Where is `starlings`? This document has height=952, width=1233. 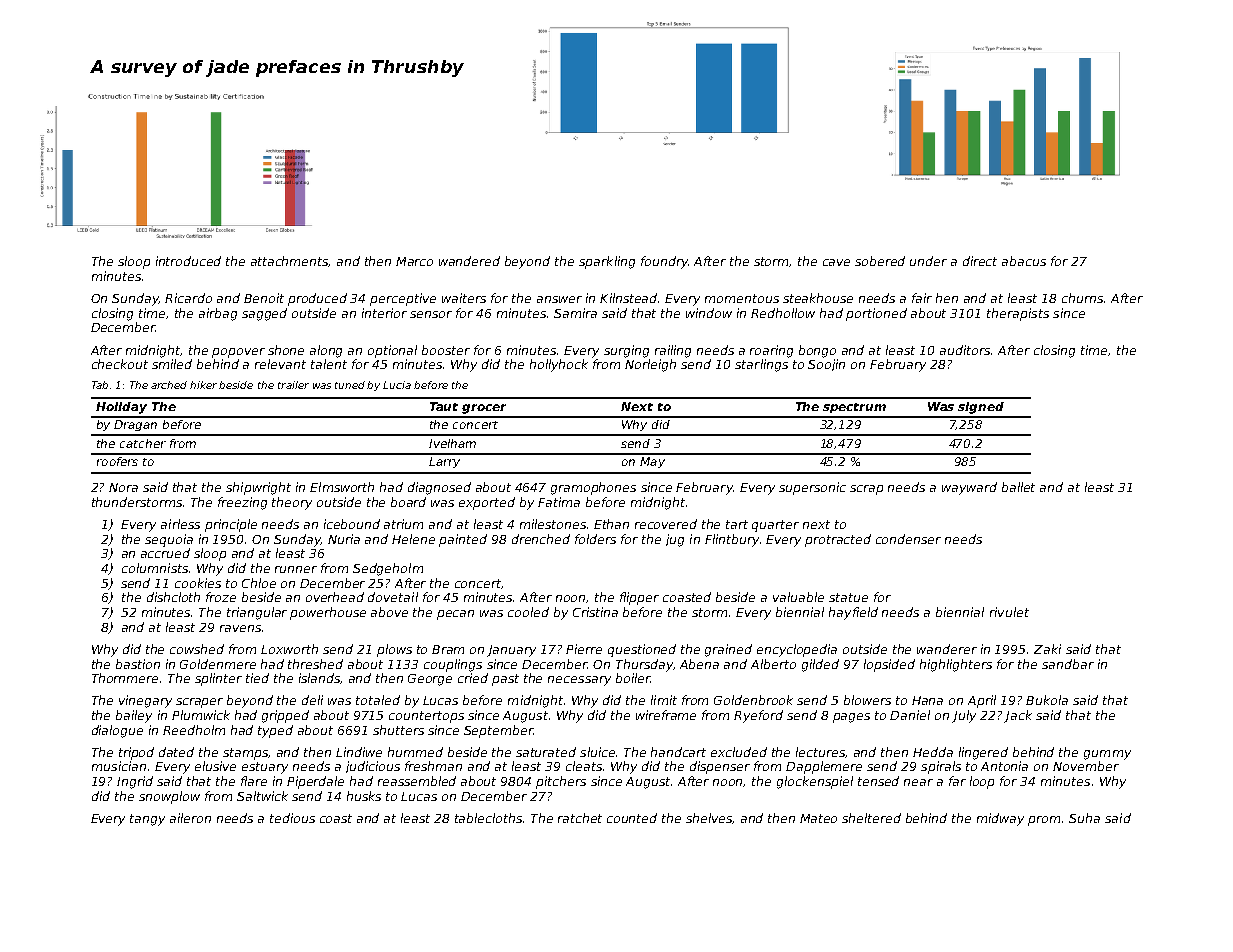 starlings is located at coordinates (761, 365).
